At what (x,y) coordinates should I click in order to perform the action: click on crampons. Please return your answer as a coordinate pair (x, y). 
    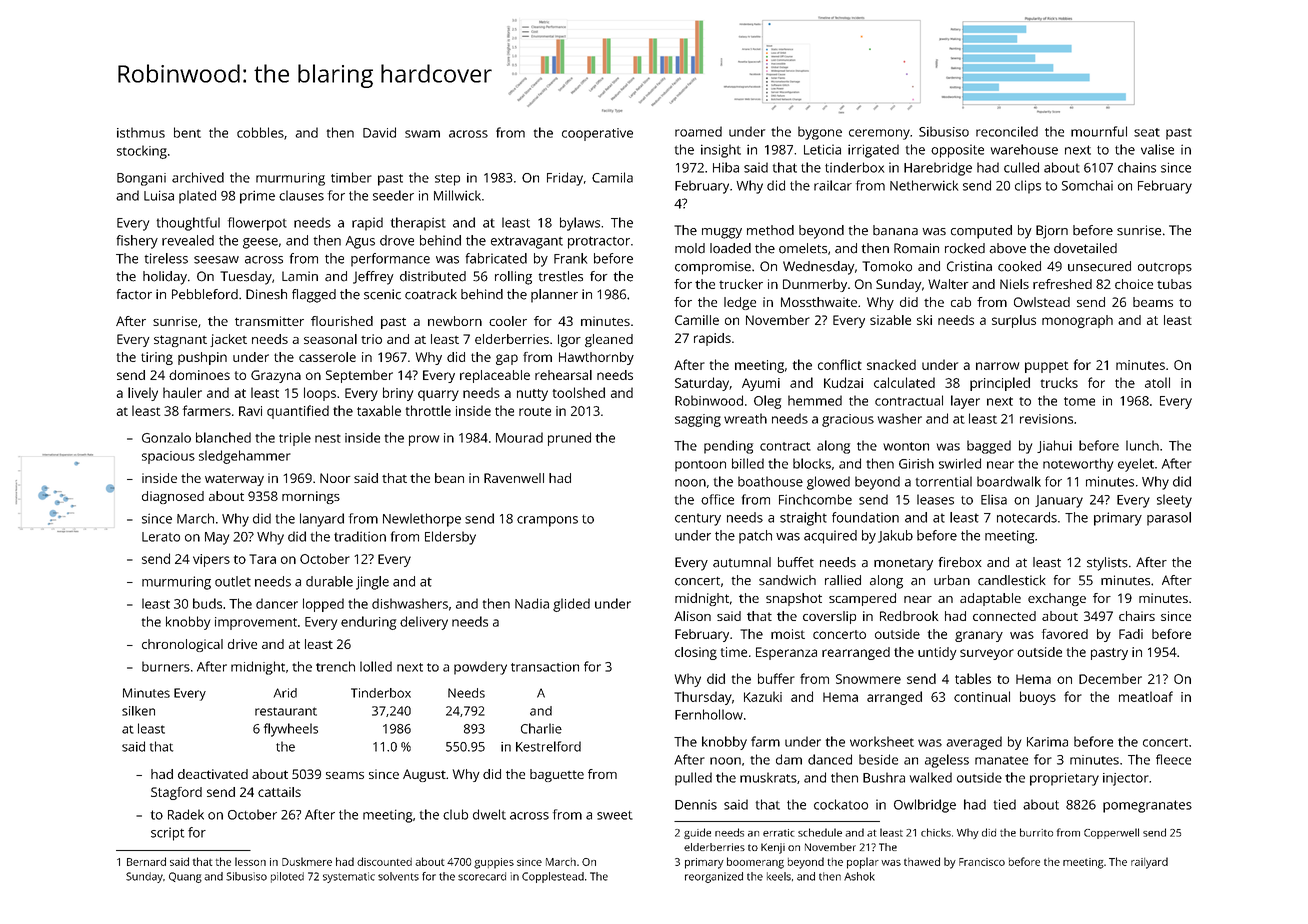
    Looking at the image, I should click on (547, 521).
